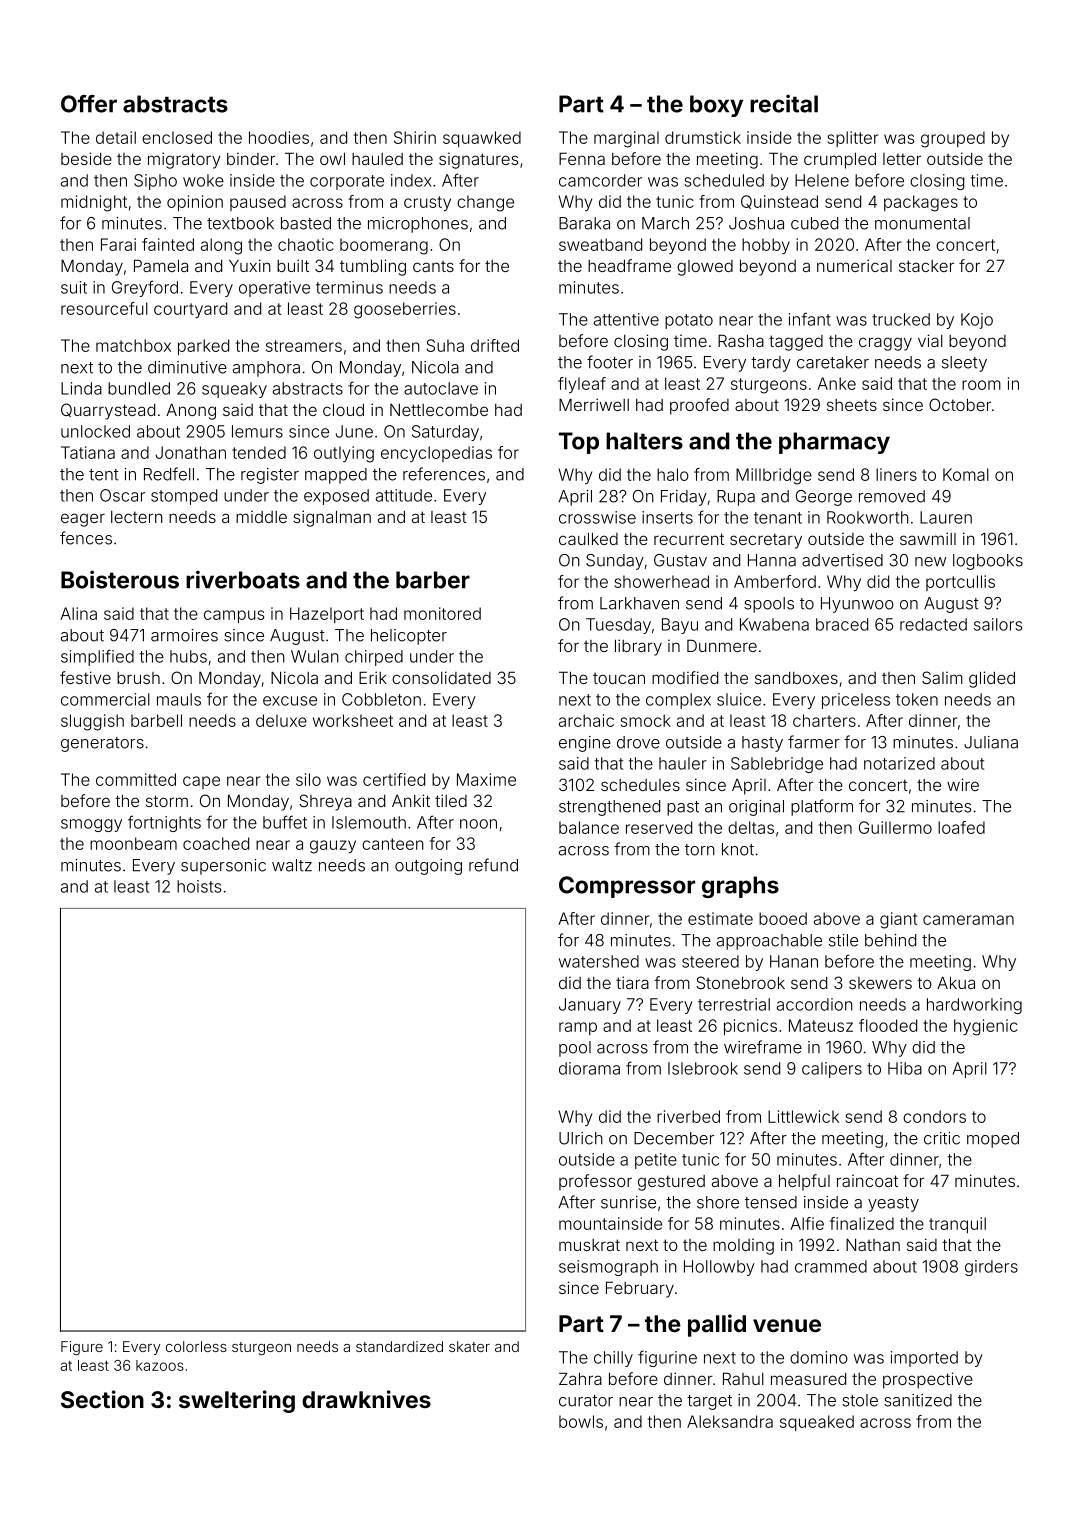  Describe the element at coordinates (843, 940) in the image. I see `stile` at that location.
